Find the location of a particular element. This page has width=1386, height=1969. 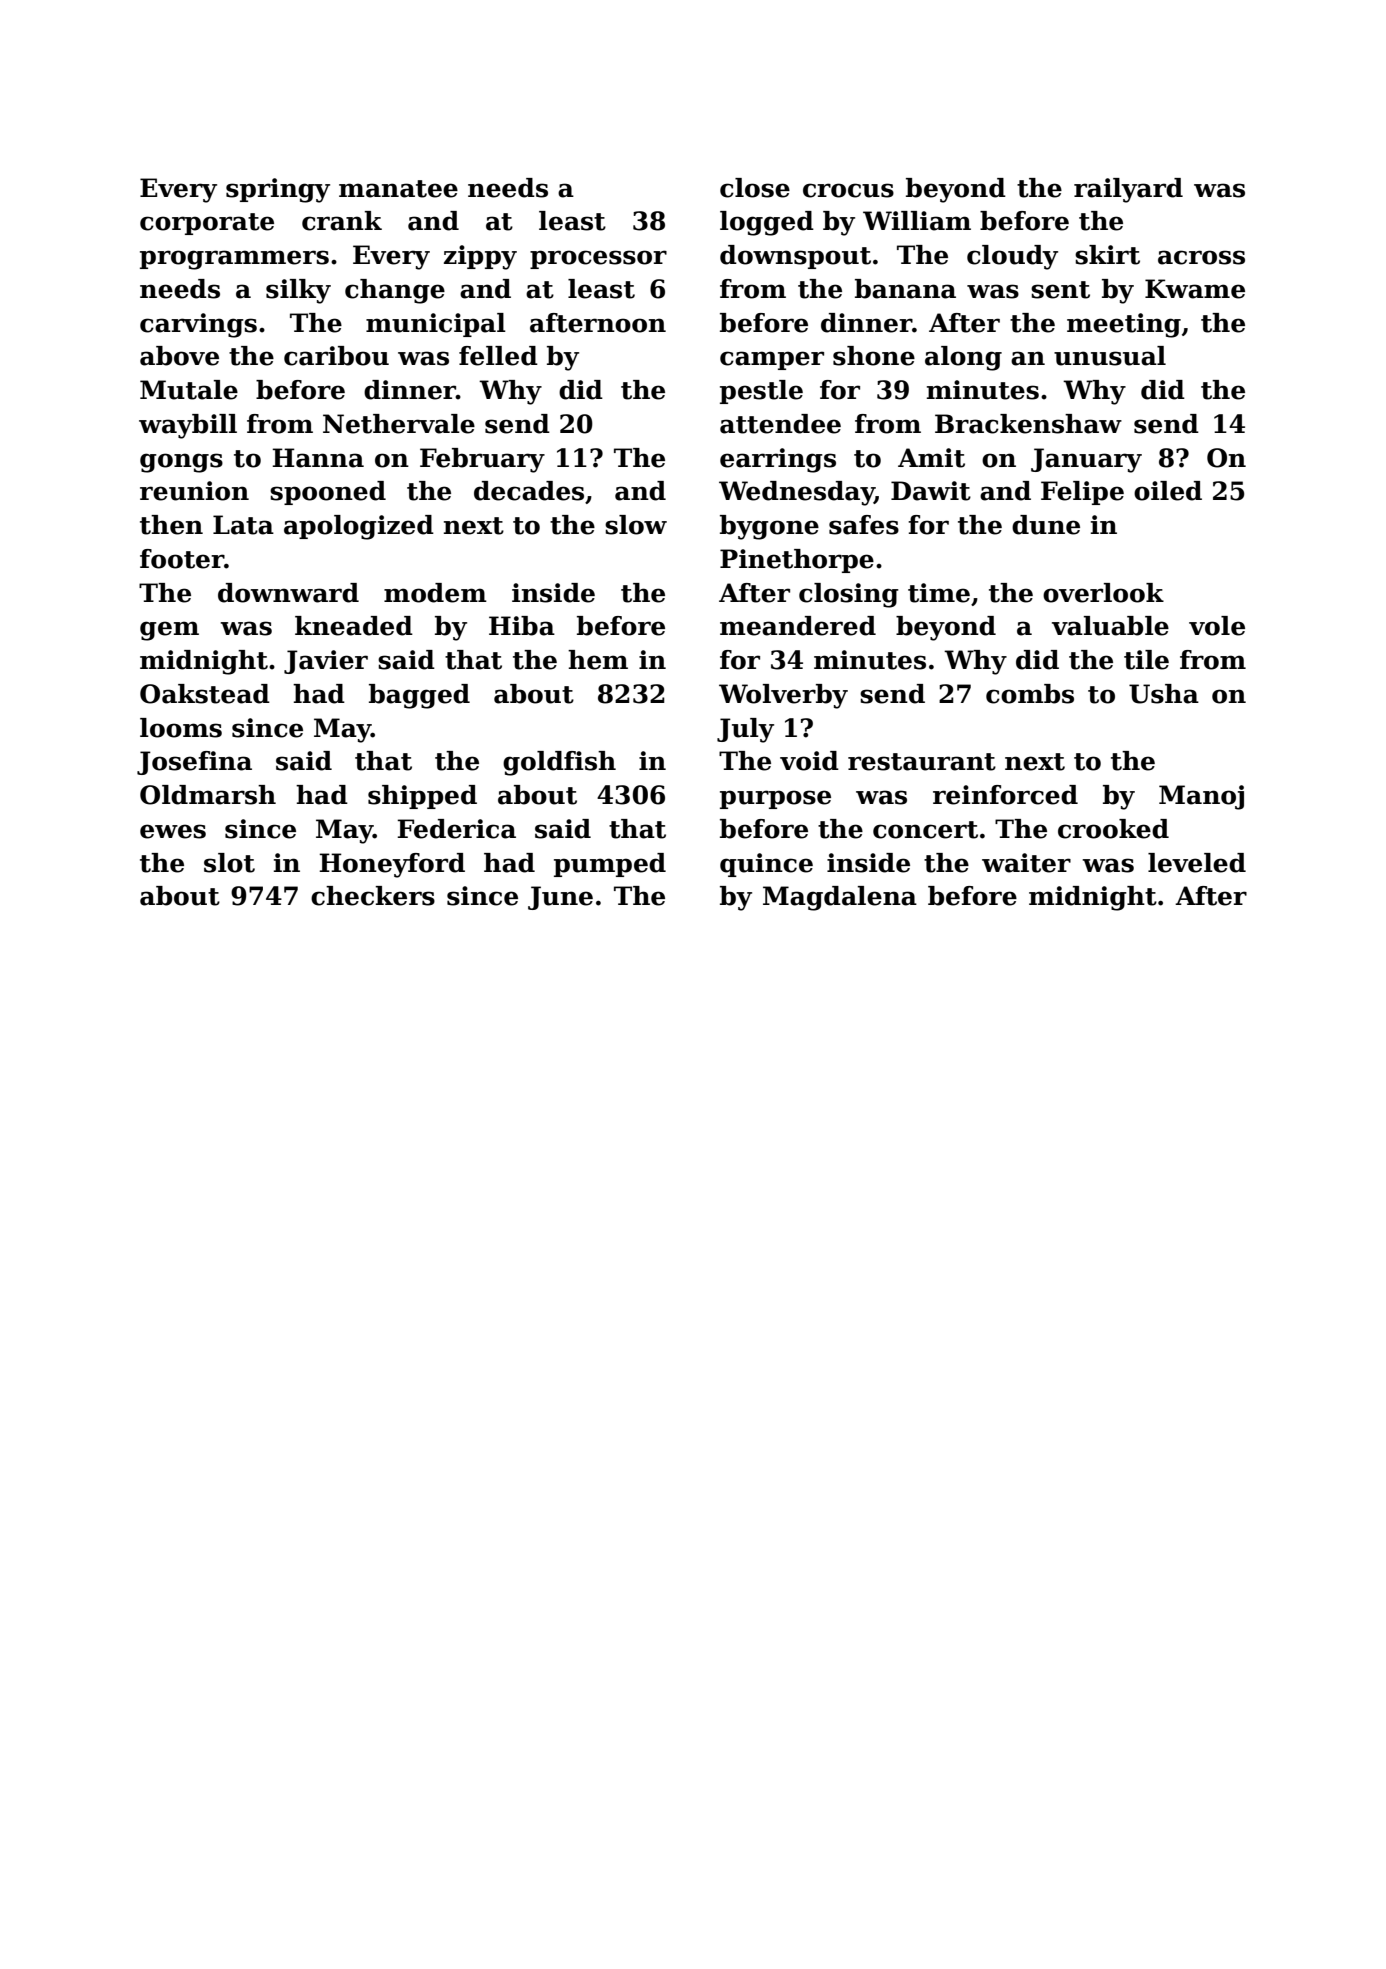

processor is located at coordinates (598, 259).
